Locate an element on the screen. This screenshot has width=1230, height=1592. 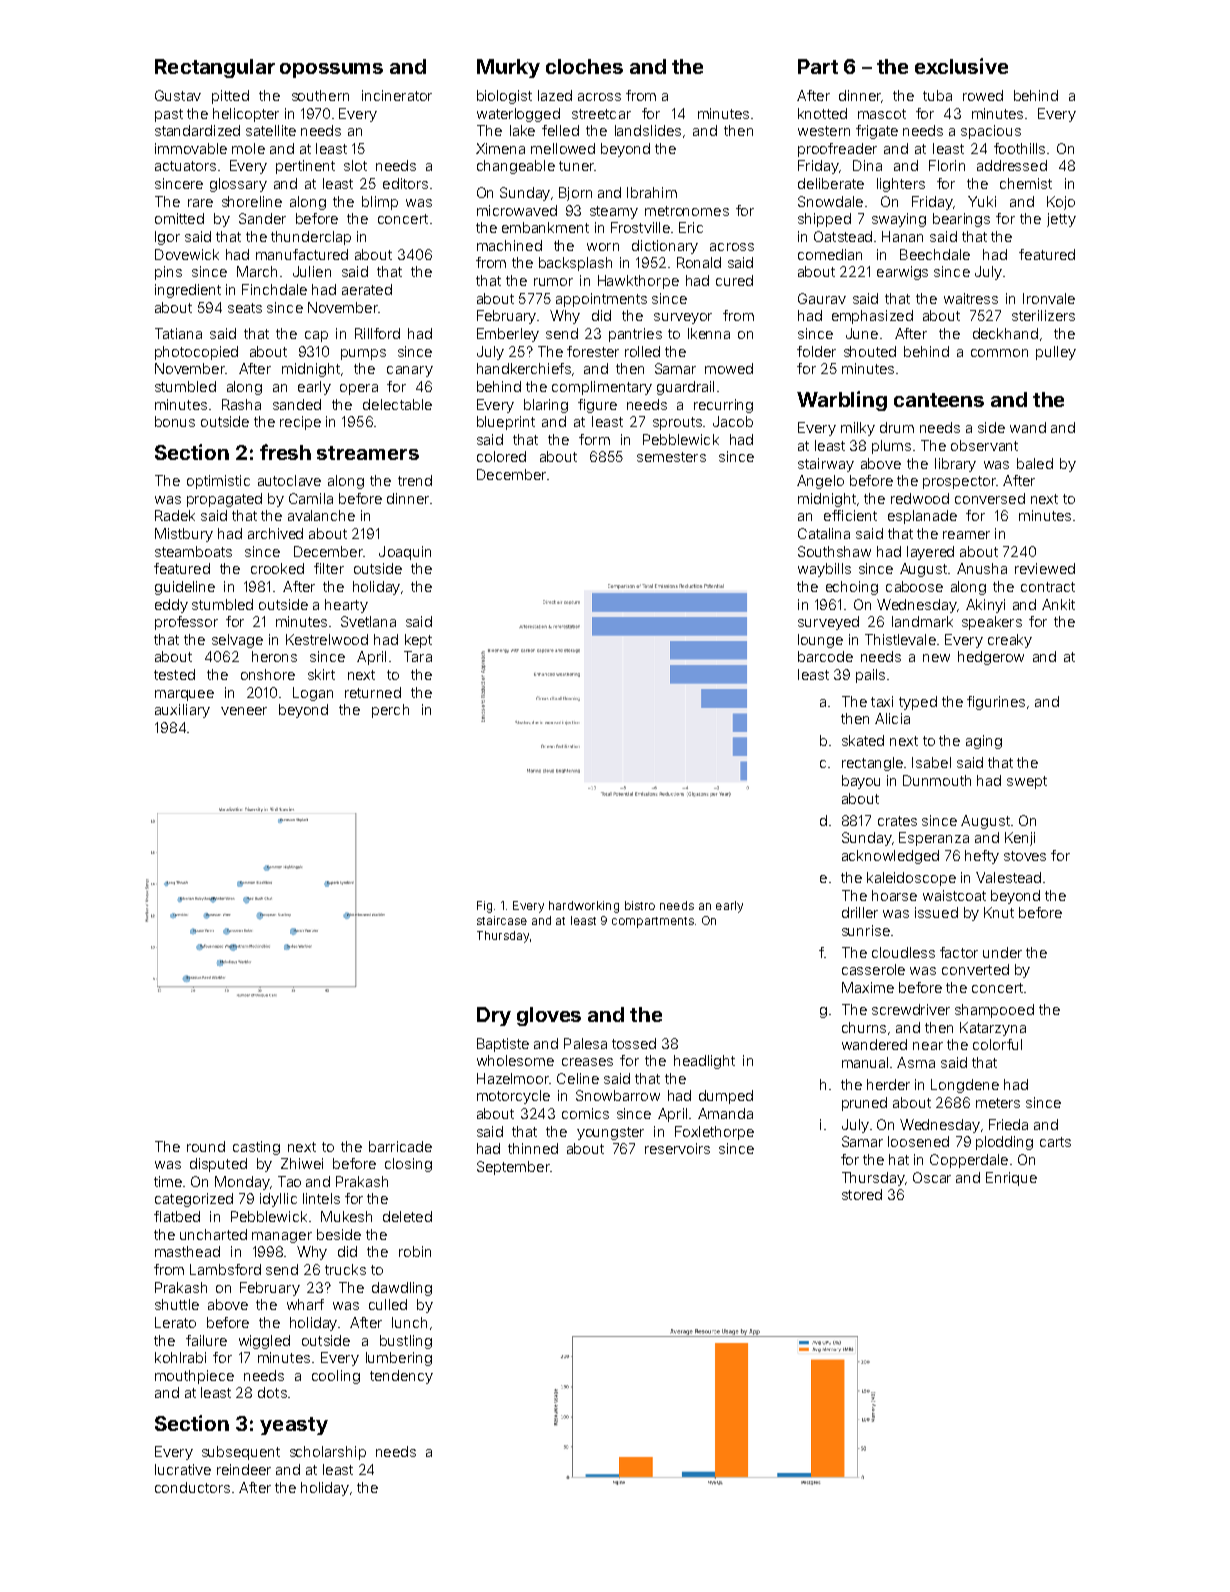
subsequent is located at coordinates (241, 1453).
